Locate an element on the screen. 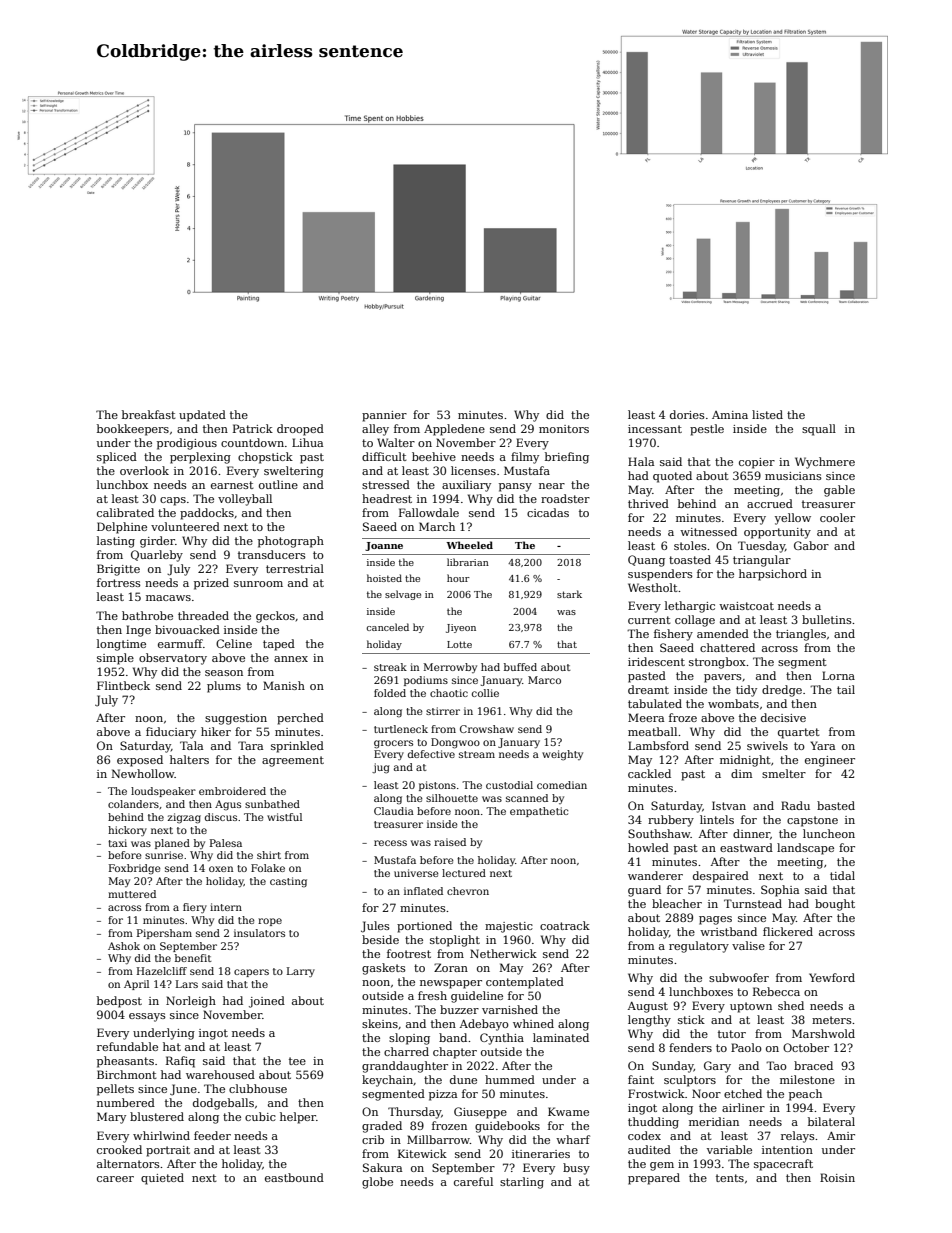  landscape is located at coordinates (805, 849).
